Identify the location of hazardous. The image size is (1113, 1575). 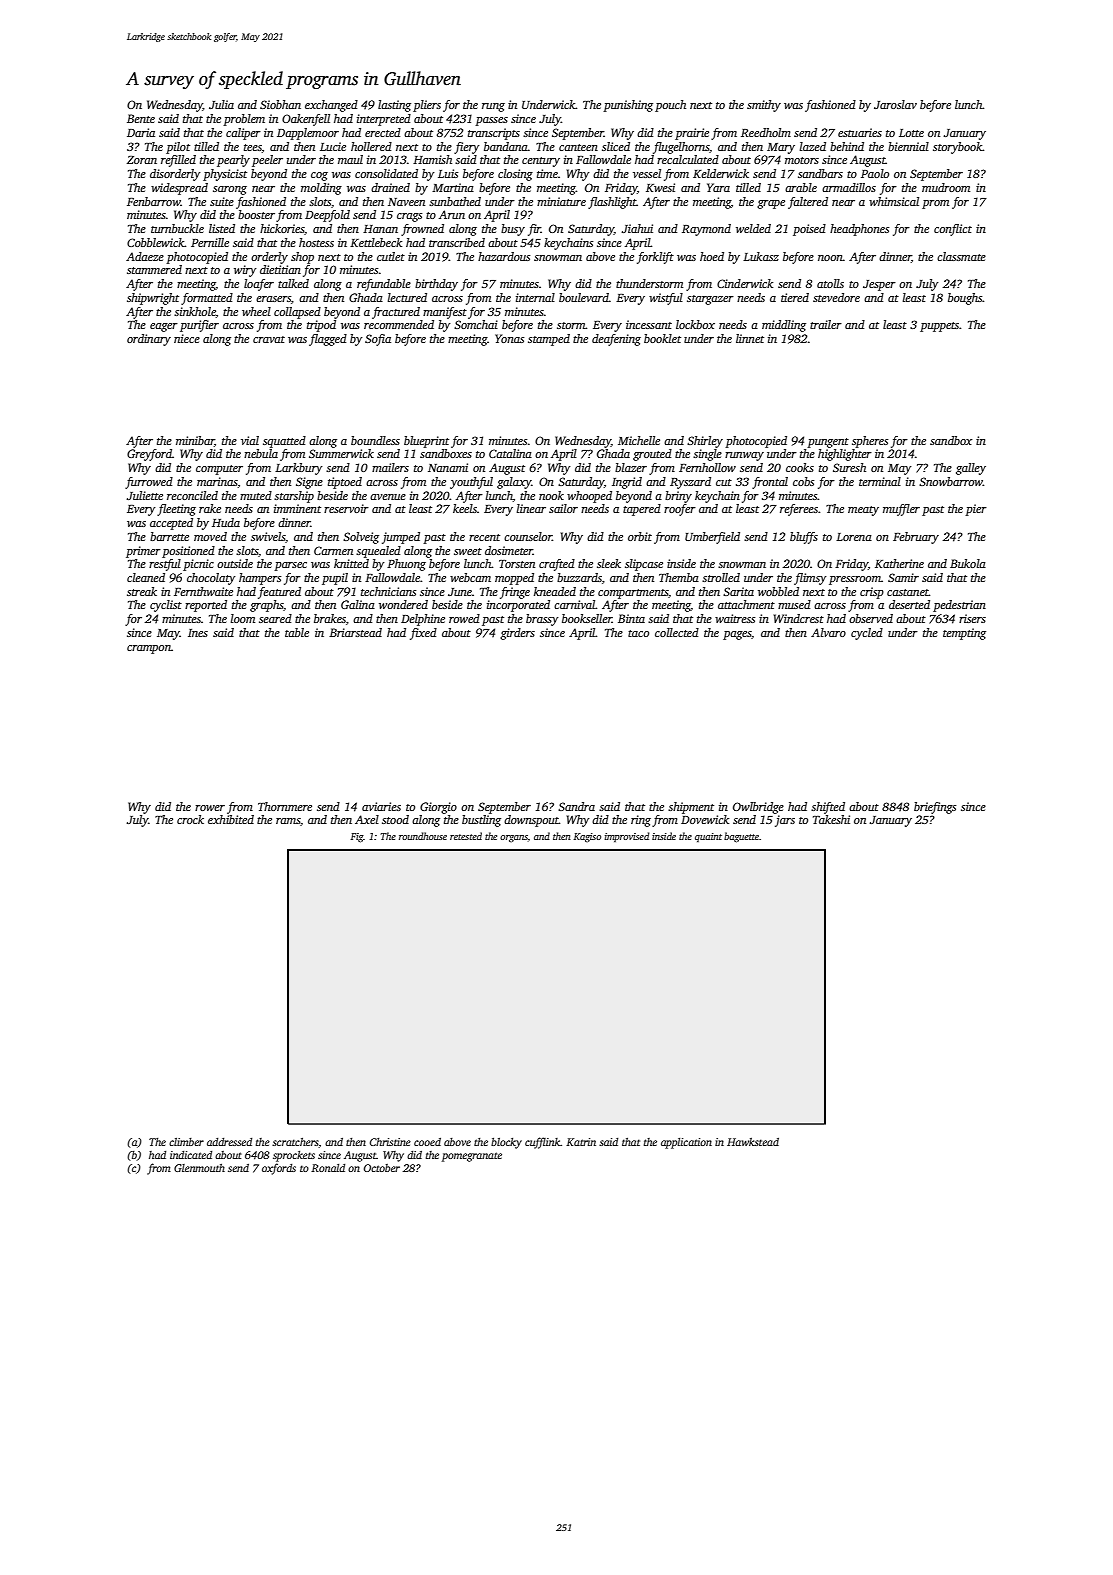
(504, 256).
